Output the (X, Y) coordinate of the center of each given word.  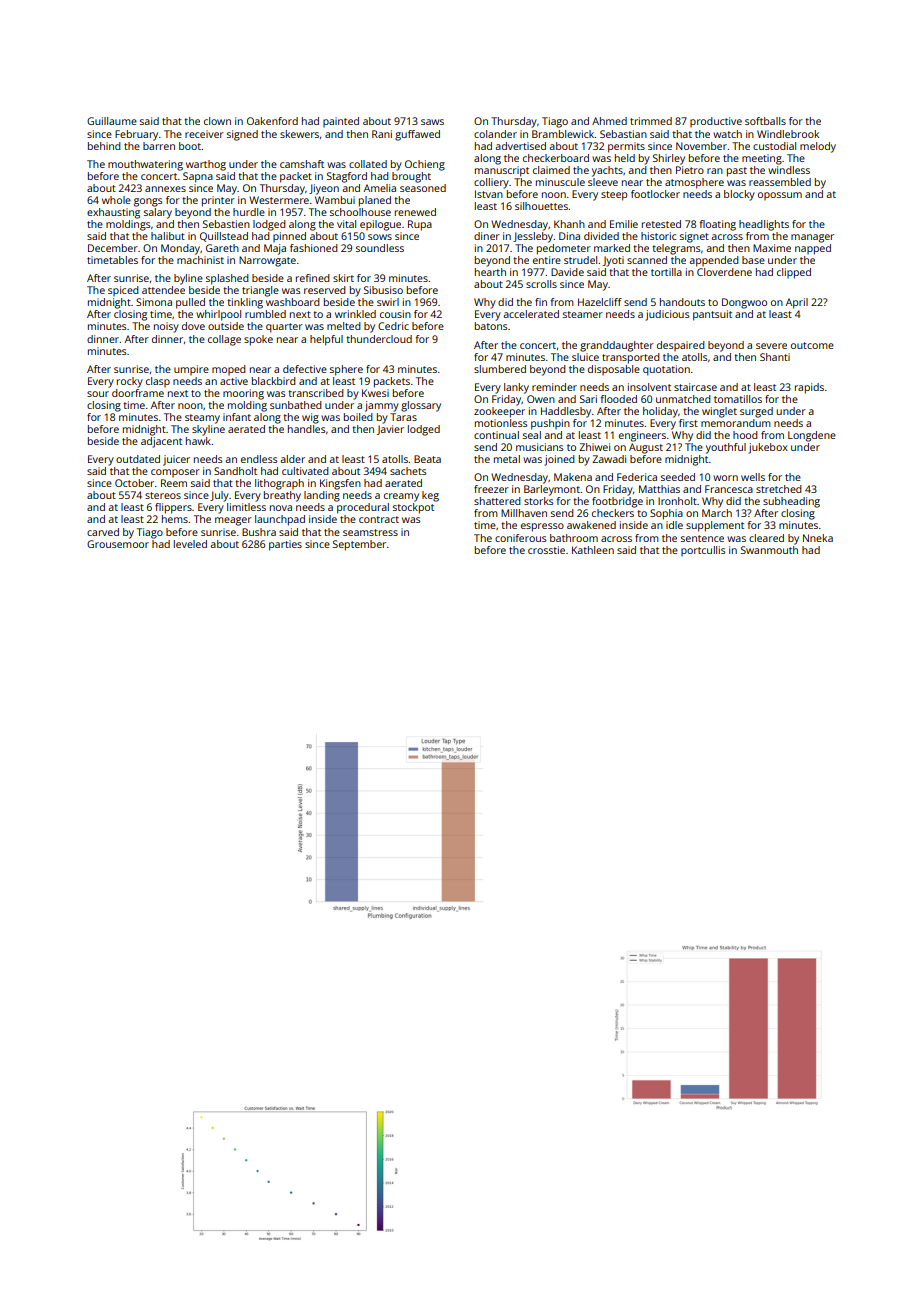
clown (217, 121)
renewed (415, 212)
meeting (762, 159)
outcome (812, 345)
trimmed (651, 121)
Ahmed (609, 121)
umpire (191, 370)
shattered (497, 501)
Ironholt (677, 501)
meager (233, 521)
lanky (516, 388)
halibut (168, 236)
